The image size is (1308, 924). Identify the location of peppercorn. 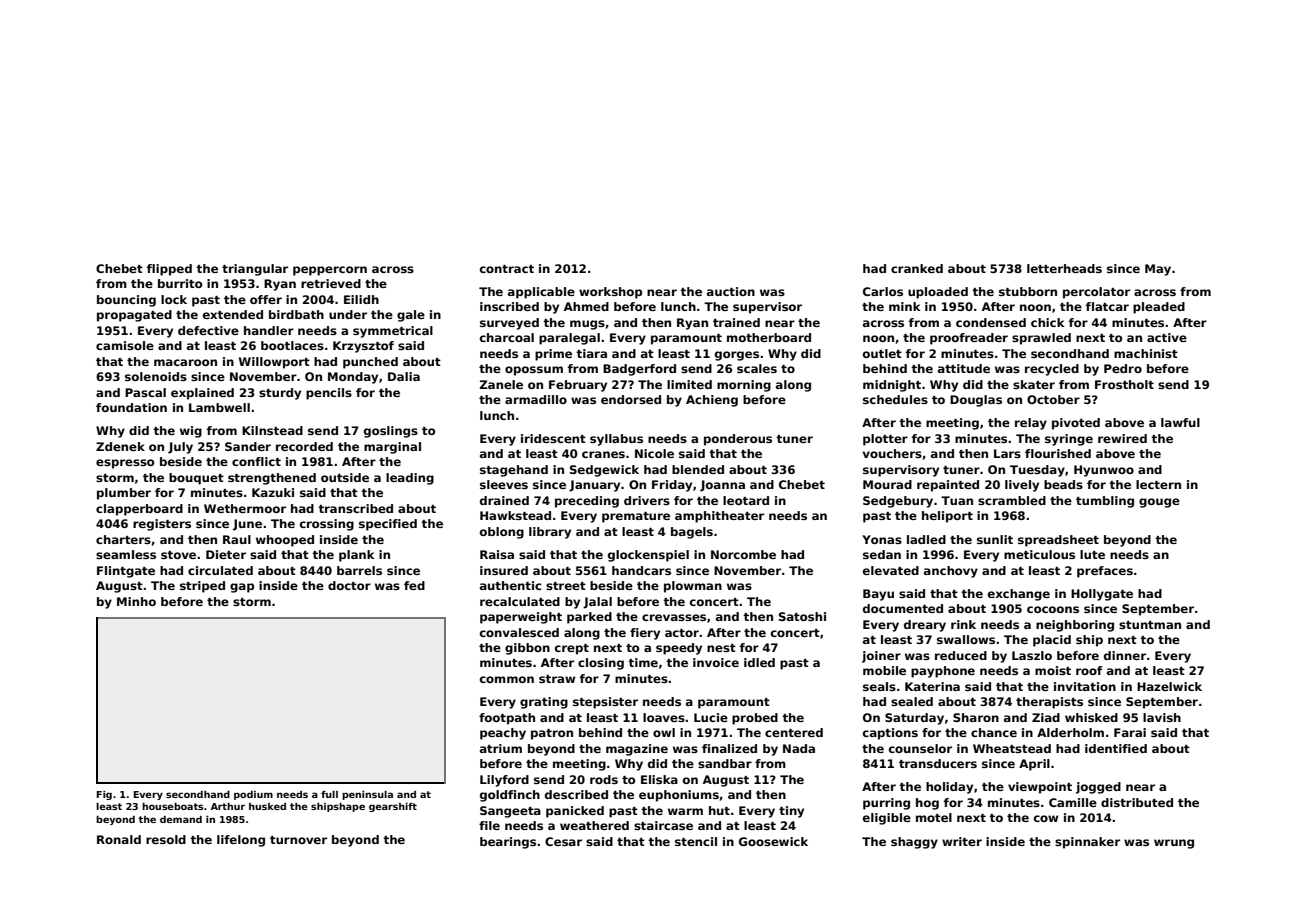
(330, 271).
